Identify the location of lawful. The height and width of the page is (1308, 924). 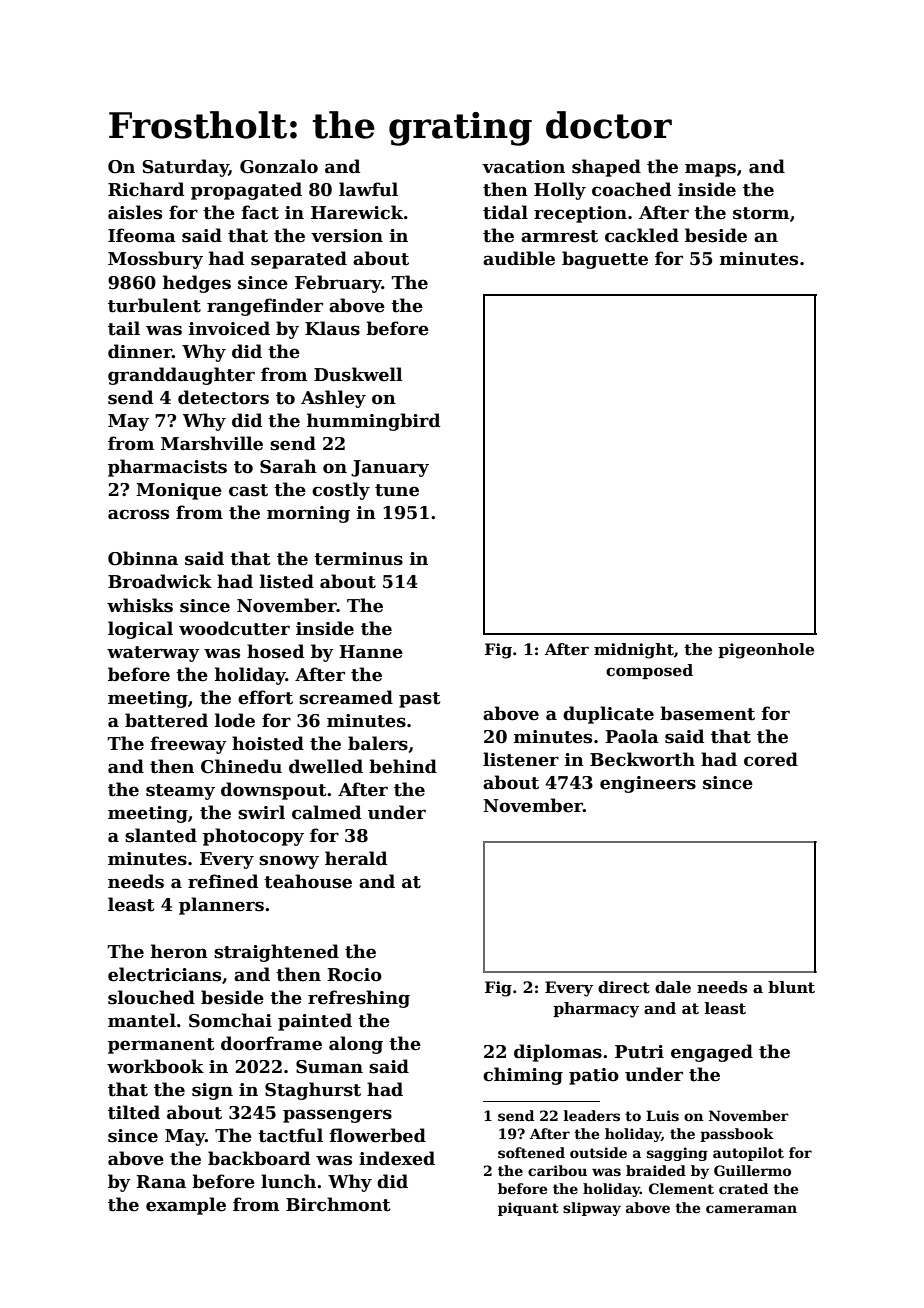
(368, 189).
